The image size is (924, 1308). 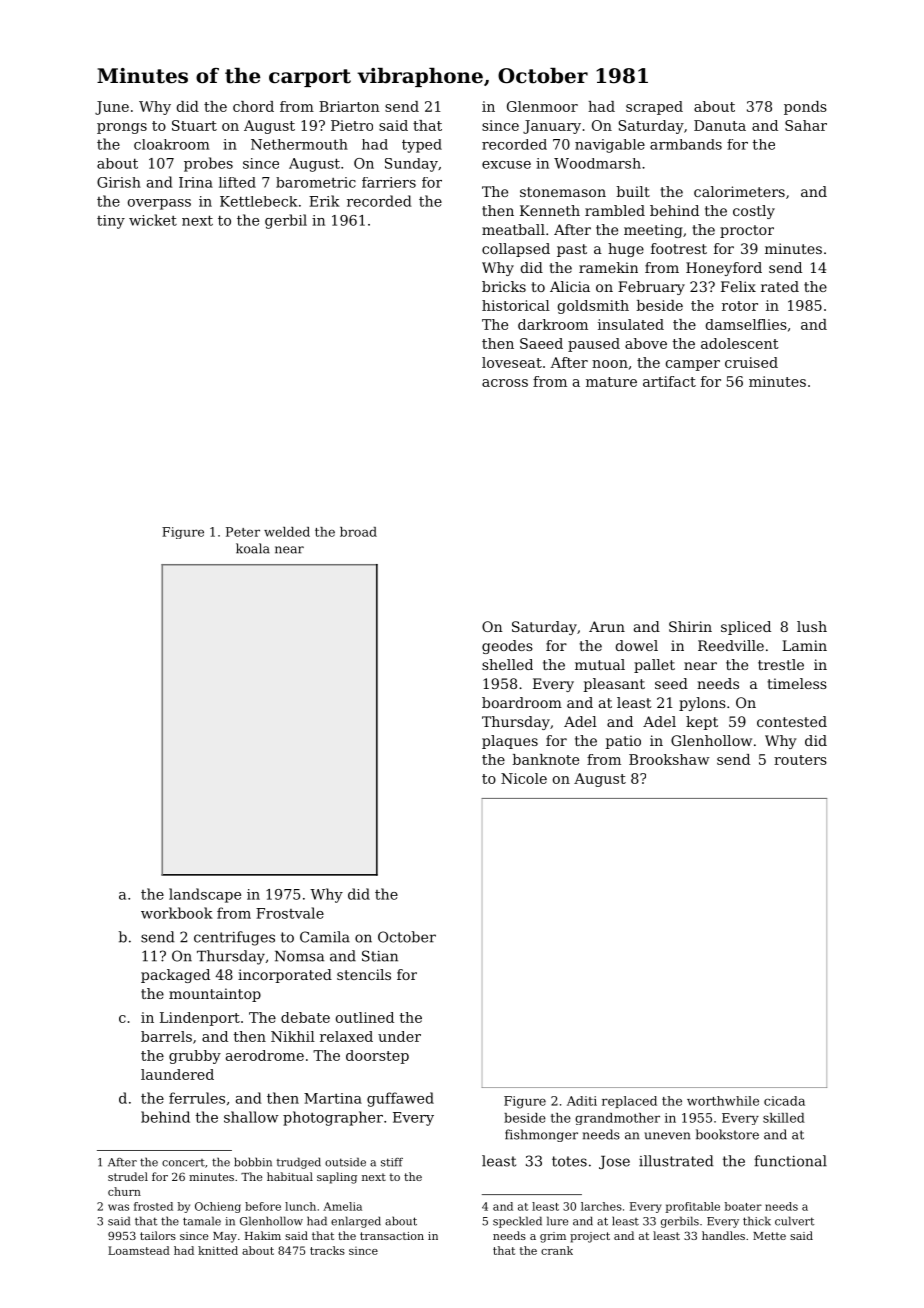 What do you see at coordinates (200, 1019) in the screenshot?
I see `Lindenport` at bounding box center [200, 1019].
